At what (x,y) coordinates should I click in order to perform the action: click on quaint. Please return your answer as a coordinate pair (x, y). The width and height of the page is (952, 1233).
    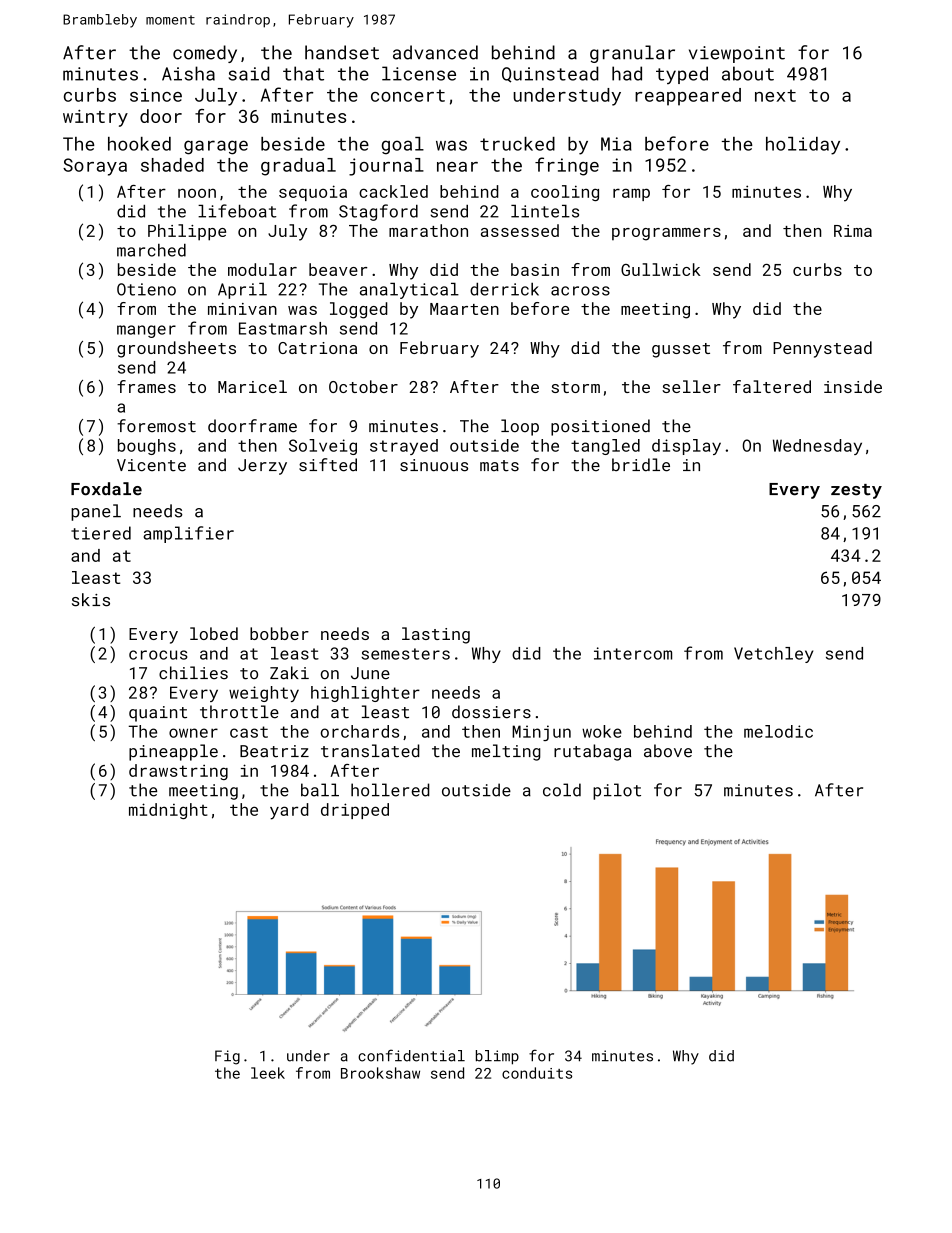
    Looking at the image, I should click on (158, 714).
